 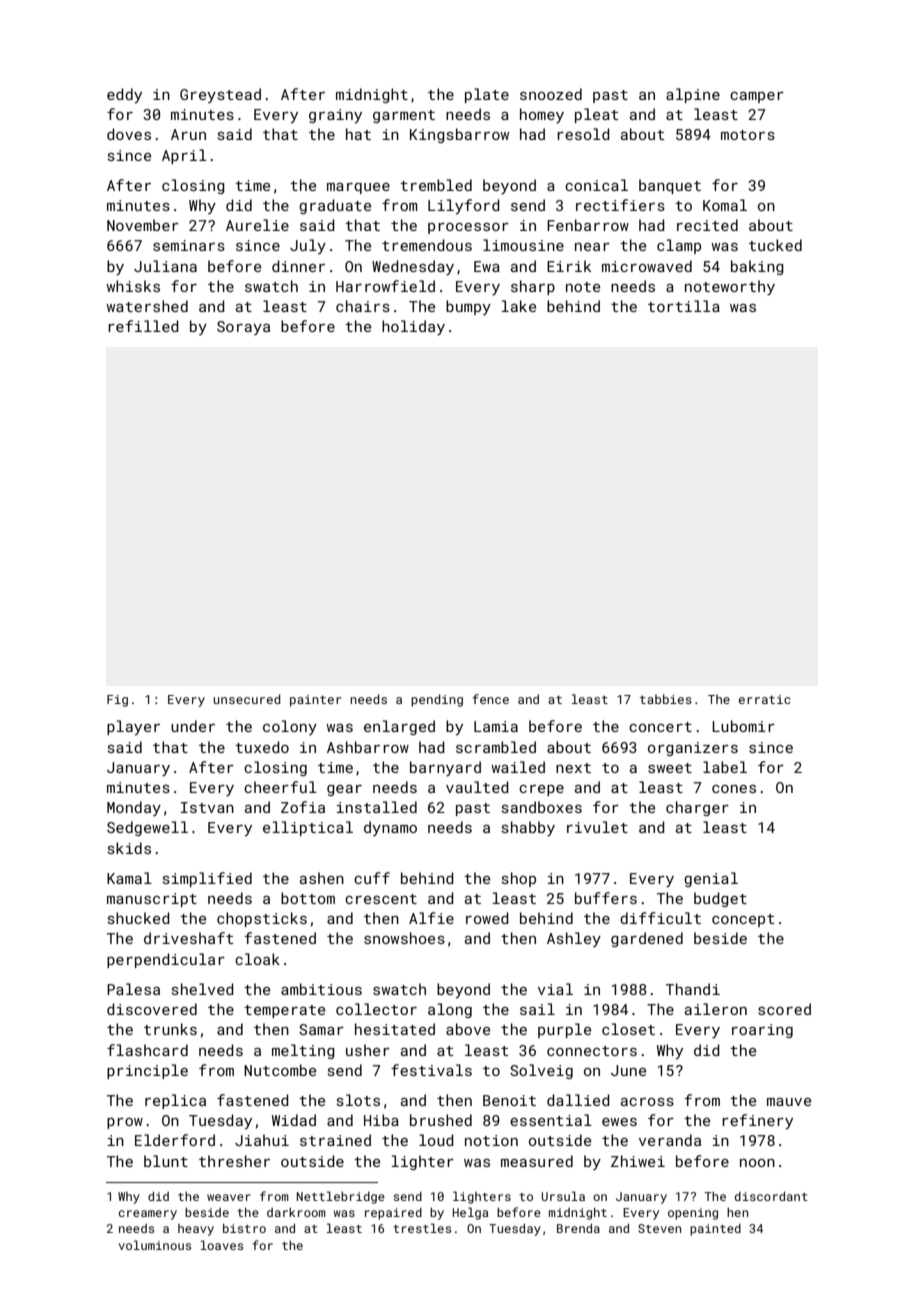 What do you see at coordinates (189, 245) in the screenshot?
I see `seminars` at bounding box center [189, 245].
